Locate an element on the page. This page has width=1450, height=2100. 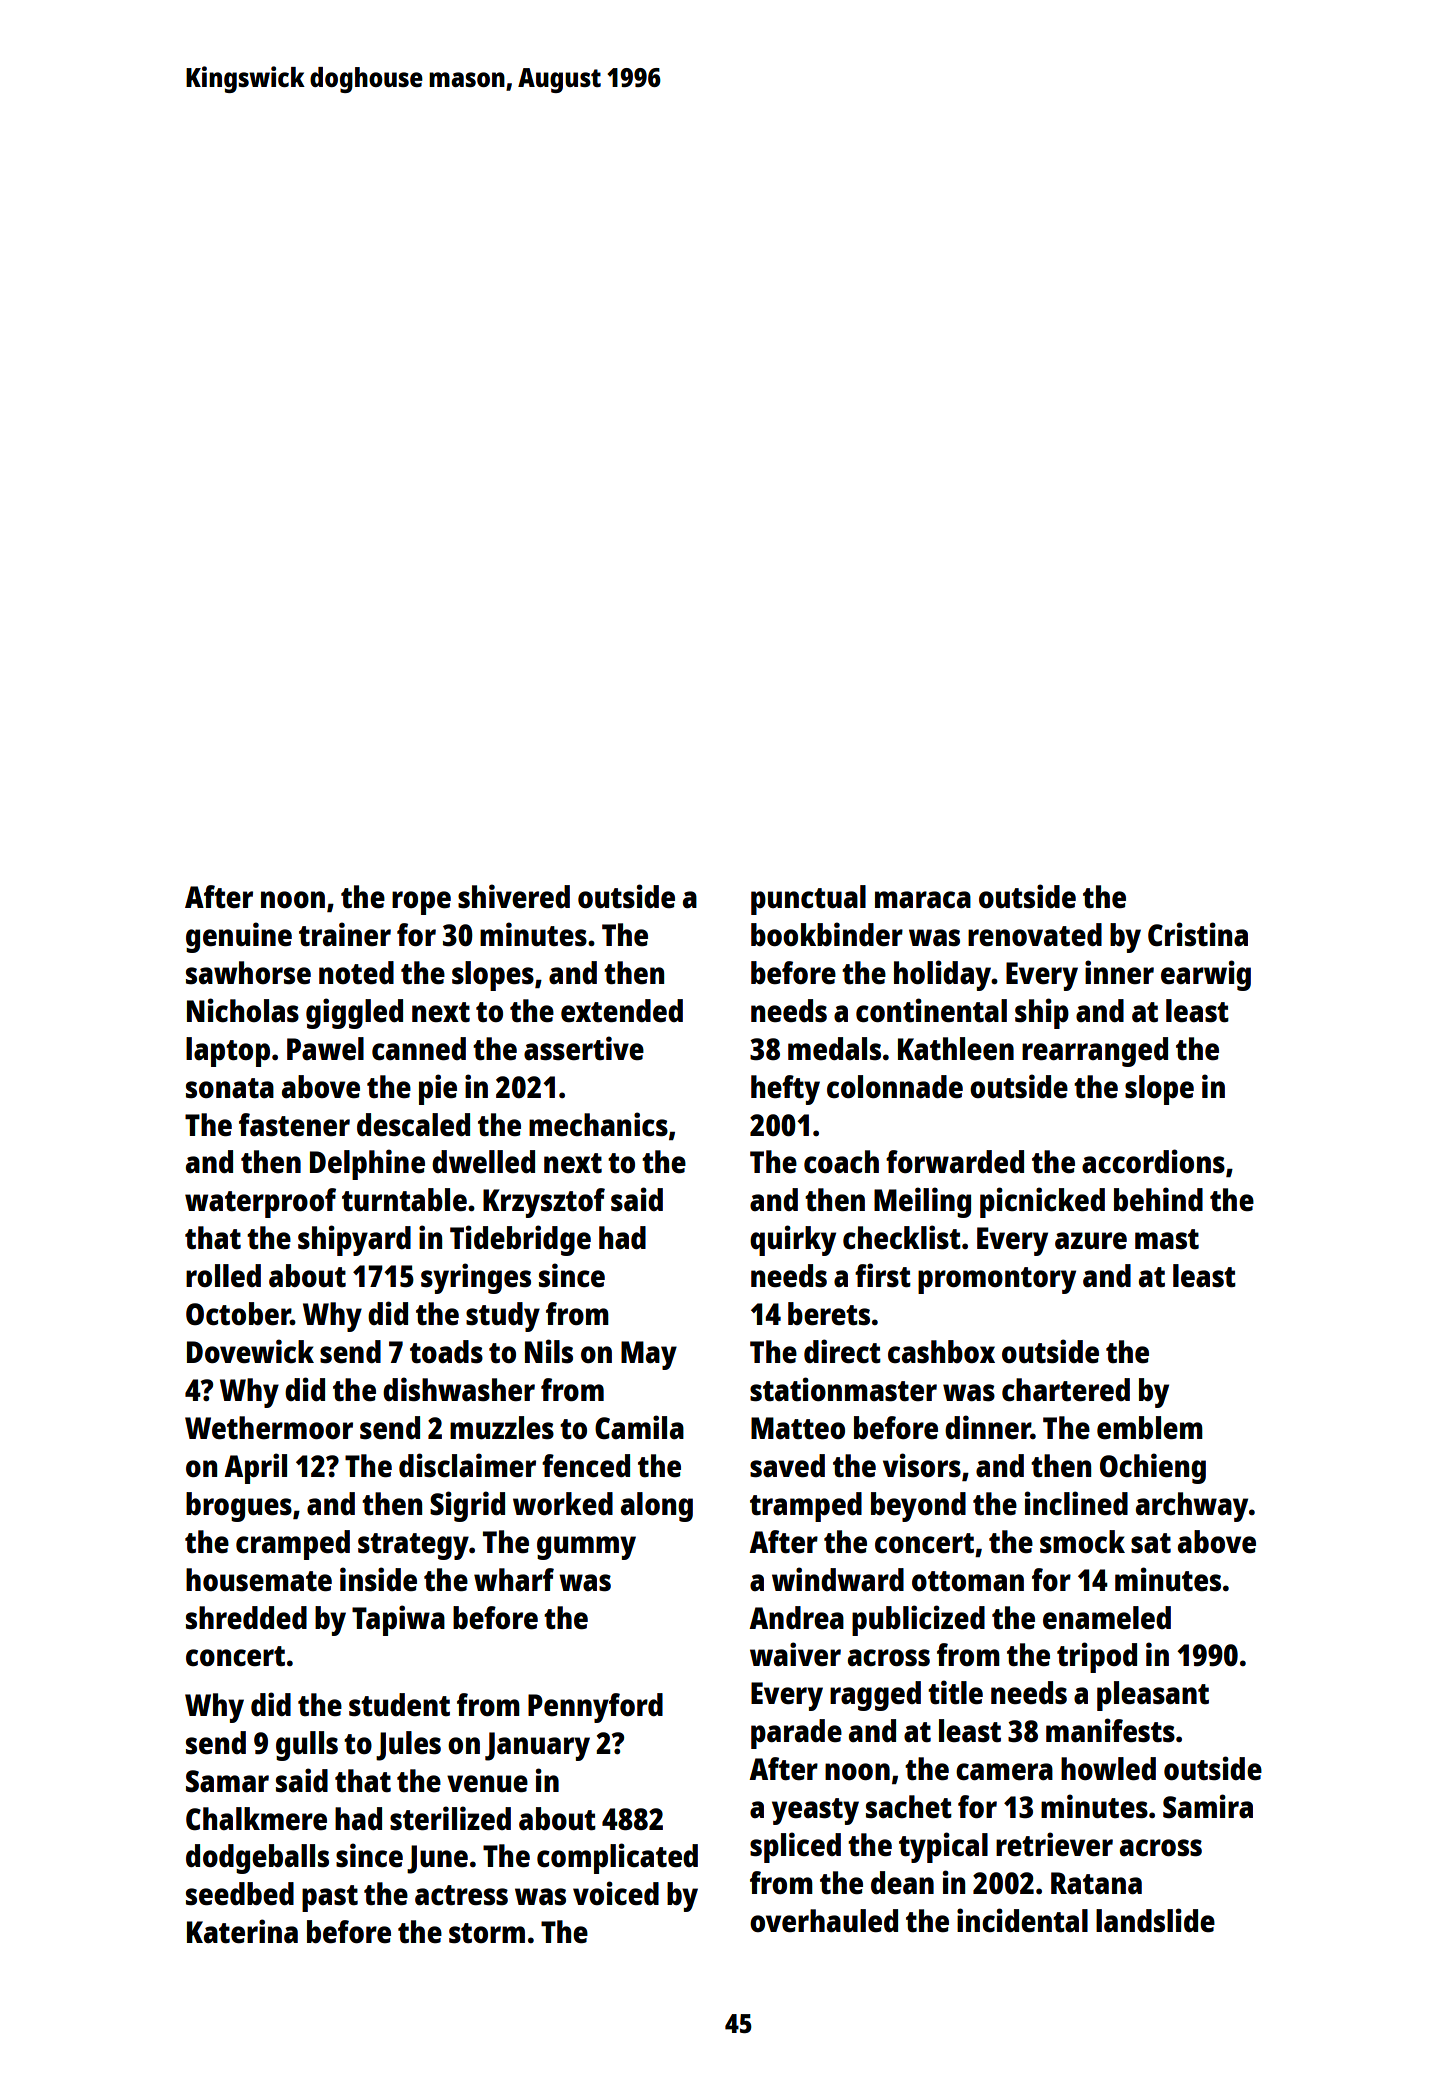
landslide is located at coordinates (1155, 1920).
